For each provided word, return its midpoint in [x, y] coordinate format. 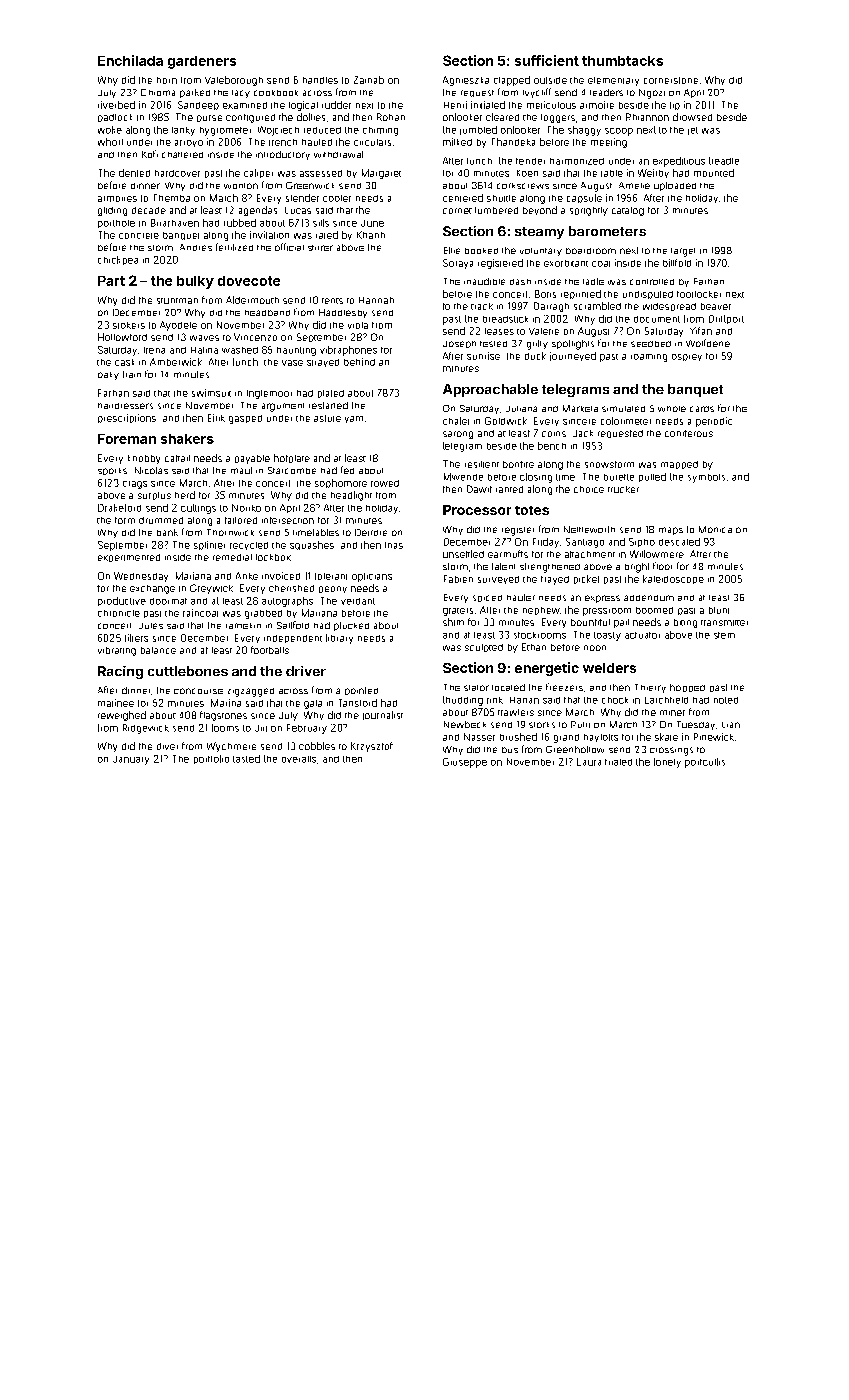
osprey [687, 357]
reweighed [122, 716]
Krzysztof [372, 747]
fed [347, 470]
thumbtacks [622, 61]
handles [320, 80]
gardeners [202, 62]
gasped [245, 419]
